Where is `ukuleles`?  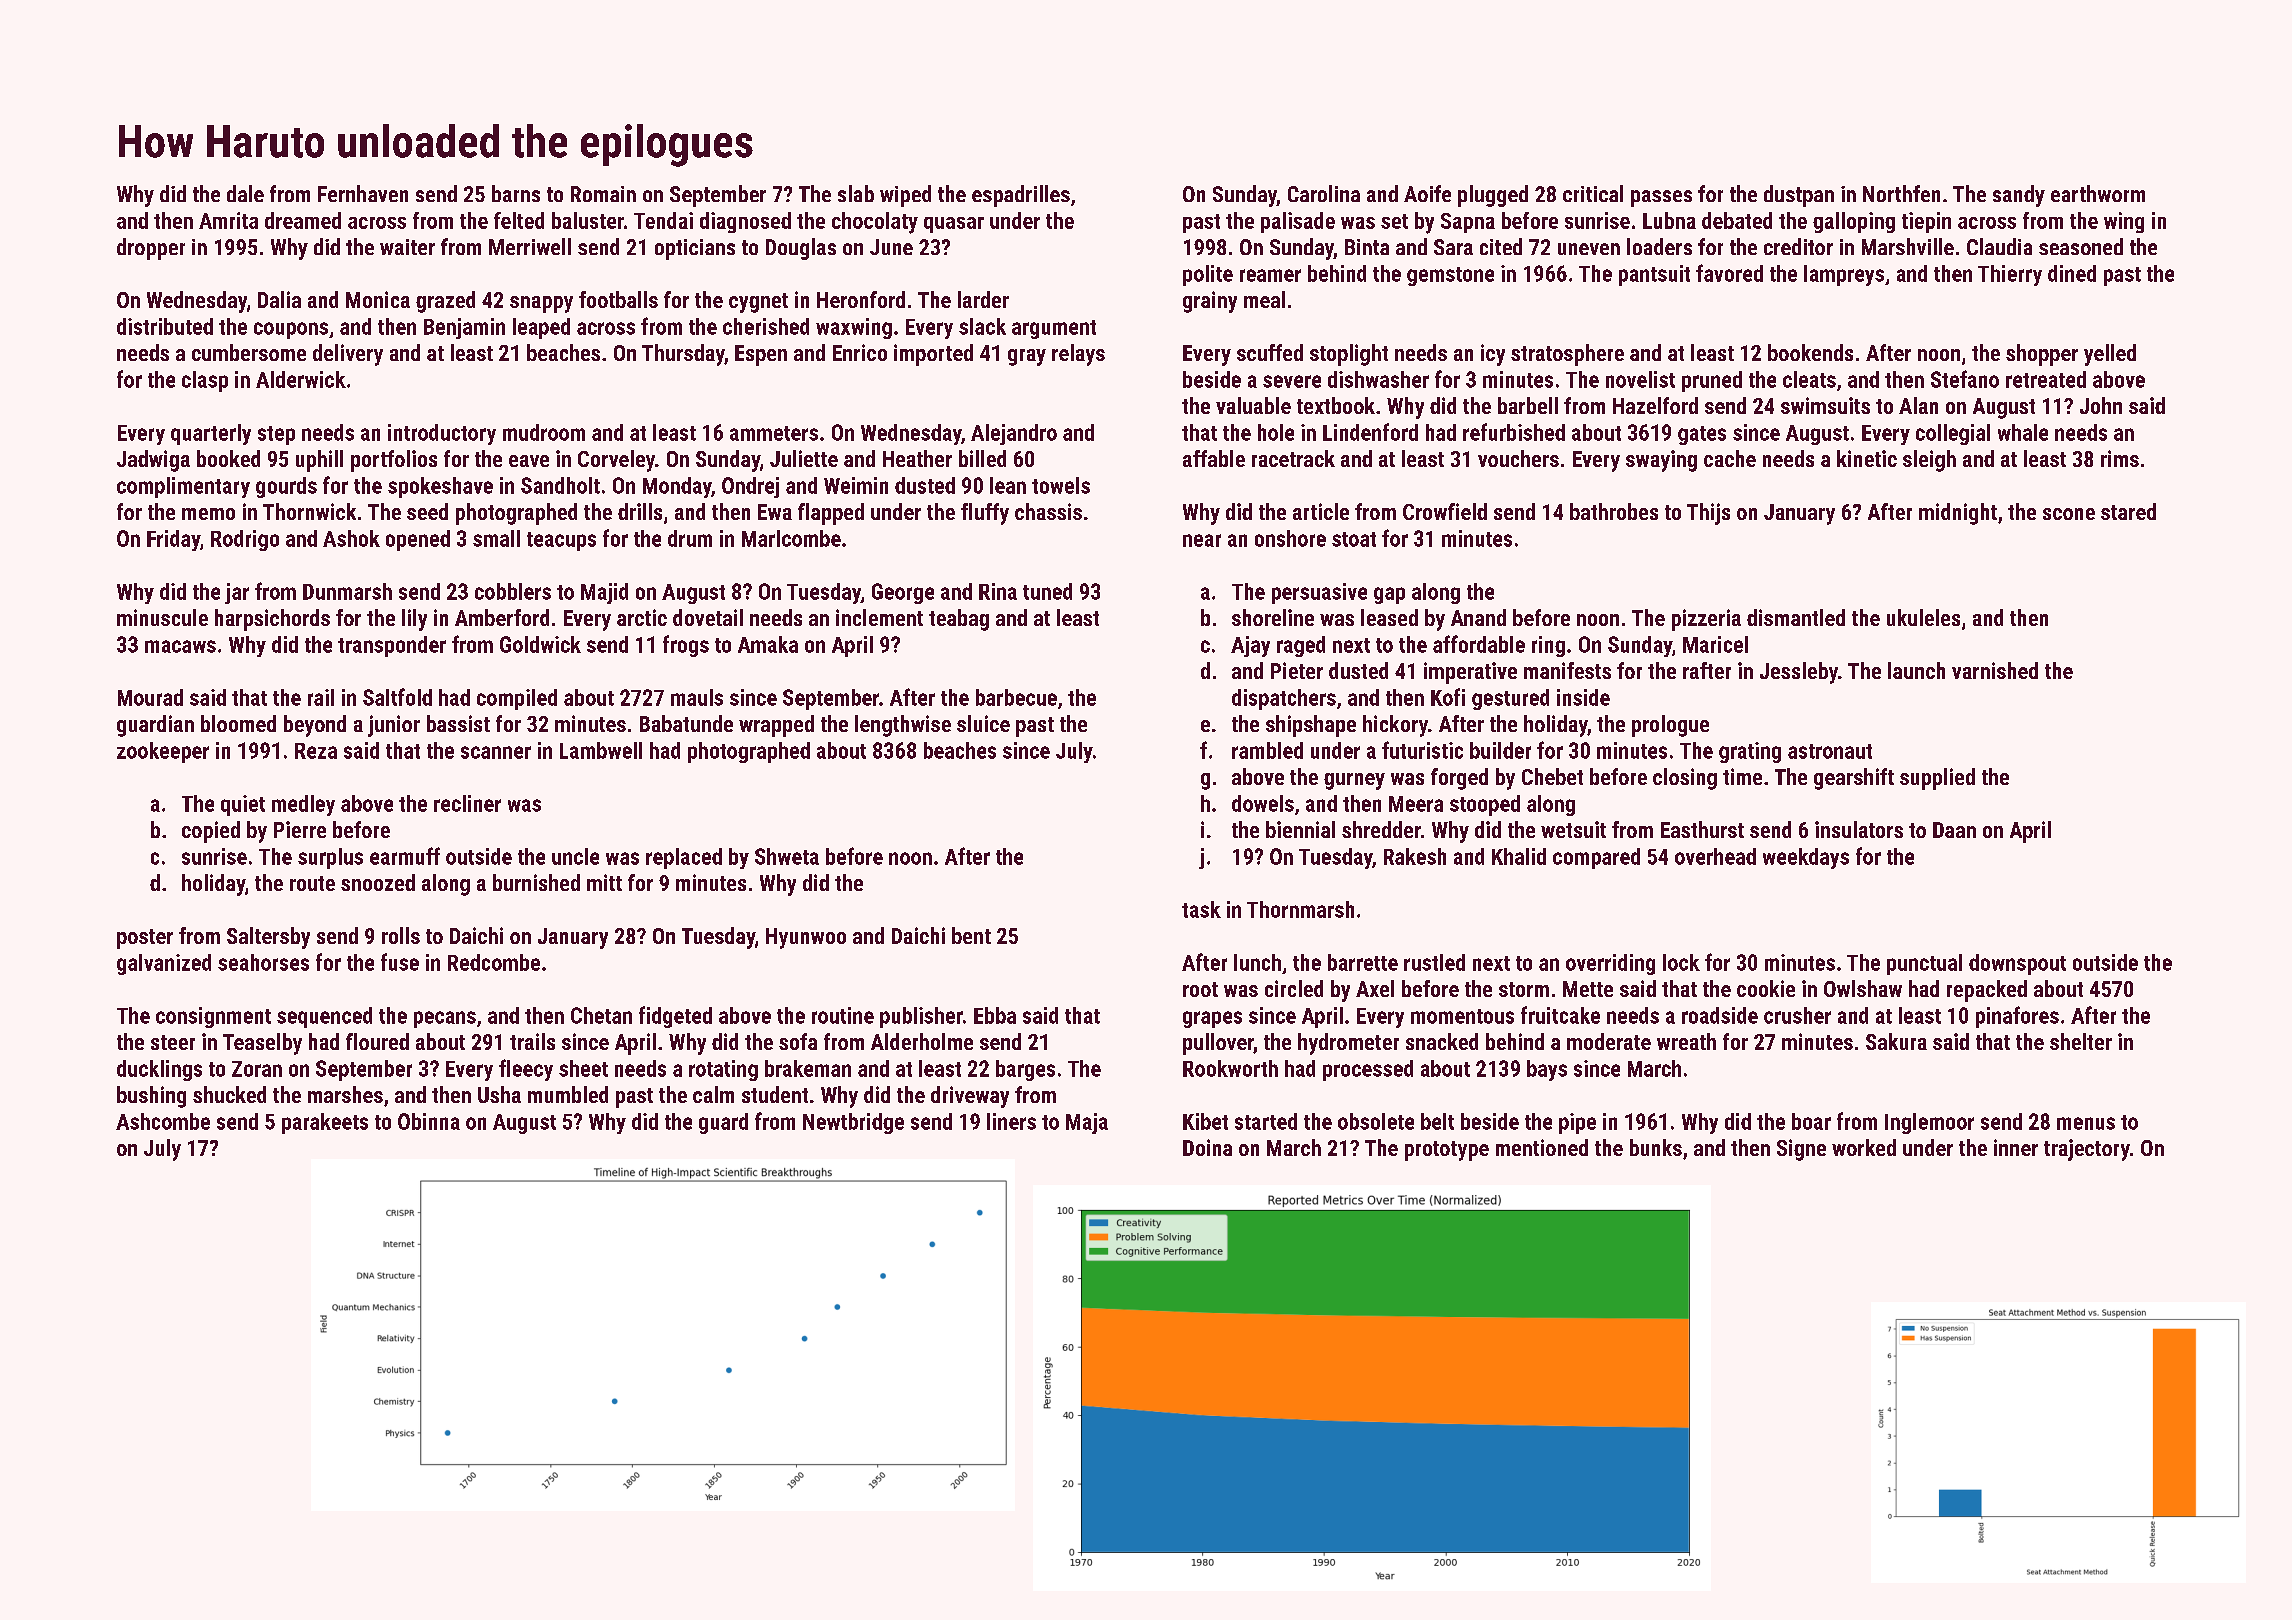
ukuleles is located at coordinates (1923, 617).
